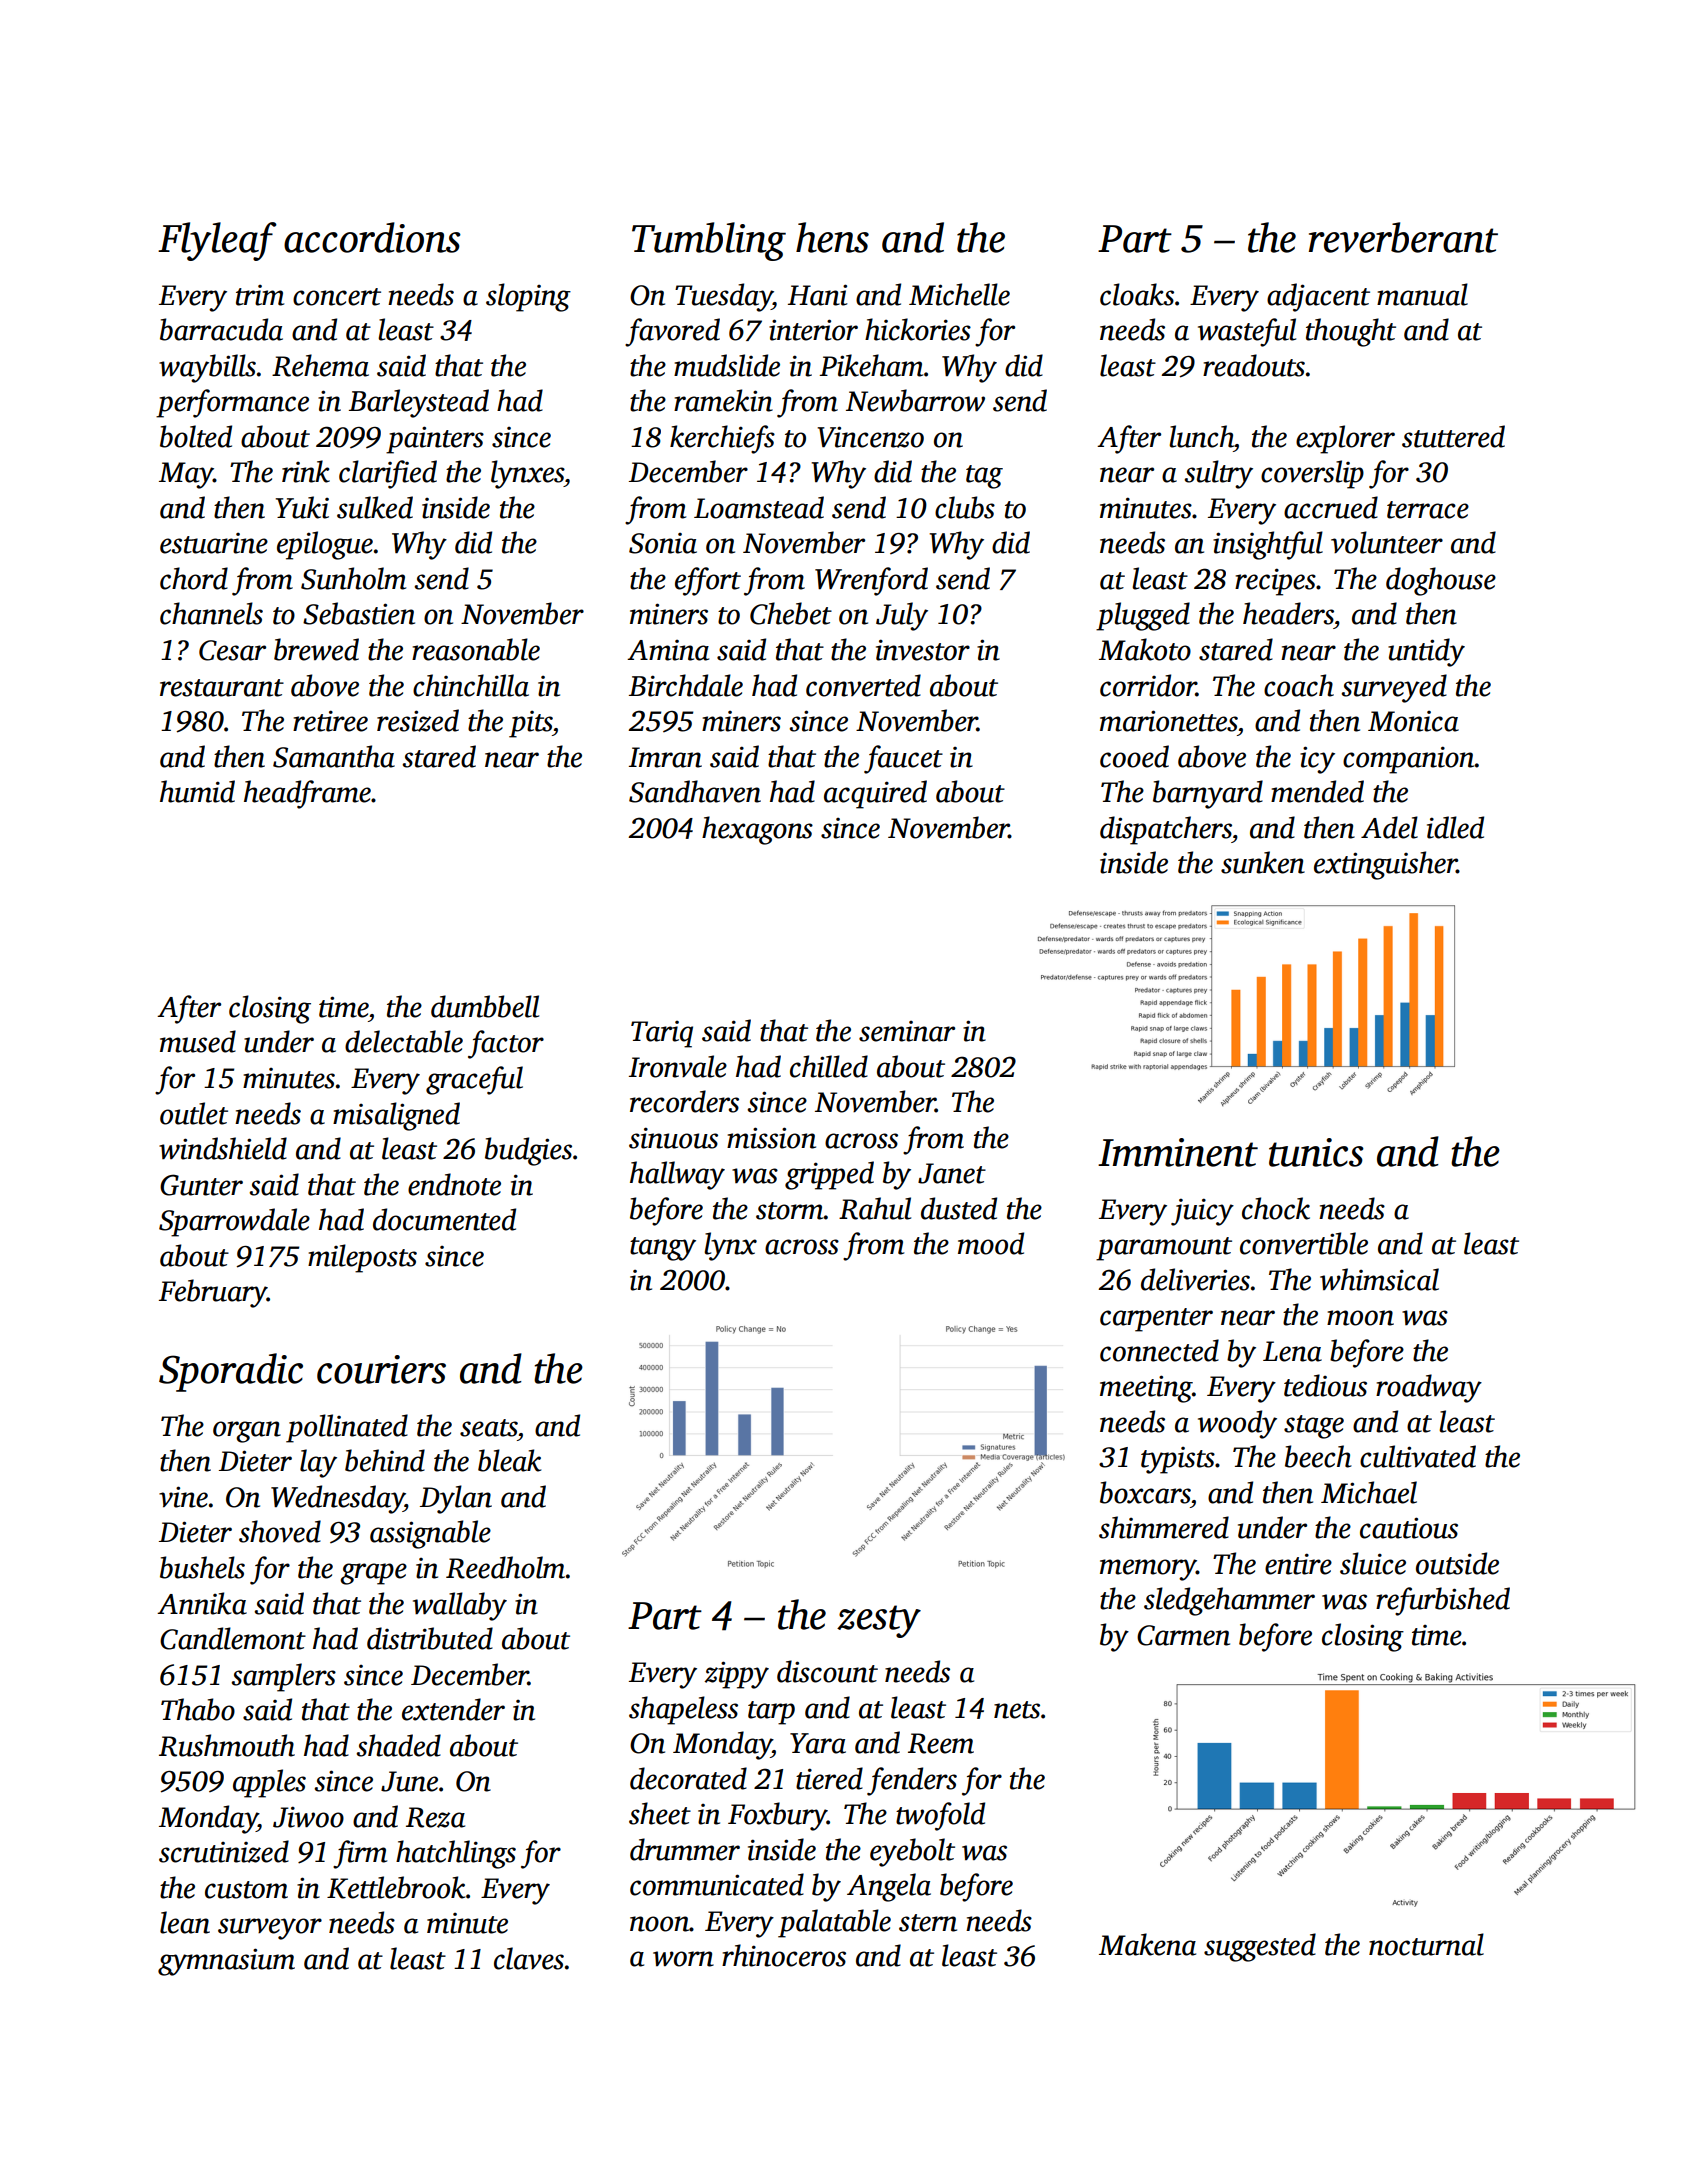 Image resolution: width=1683 pixels, height=2178 pixels. What do you see at coordinates (226, 1962) in the document?
I see `gymnasium` at bounding box center [226, 1962].
